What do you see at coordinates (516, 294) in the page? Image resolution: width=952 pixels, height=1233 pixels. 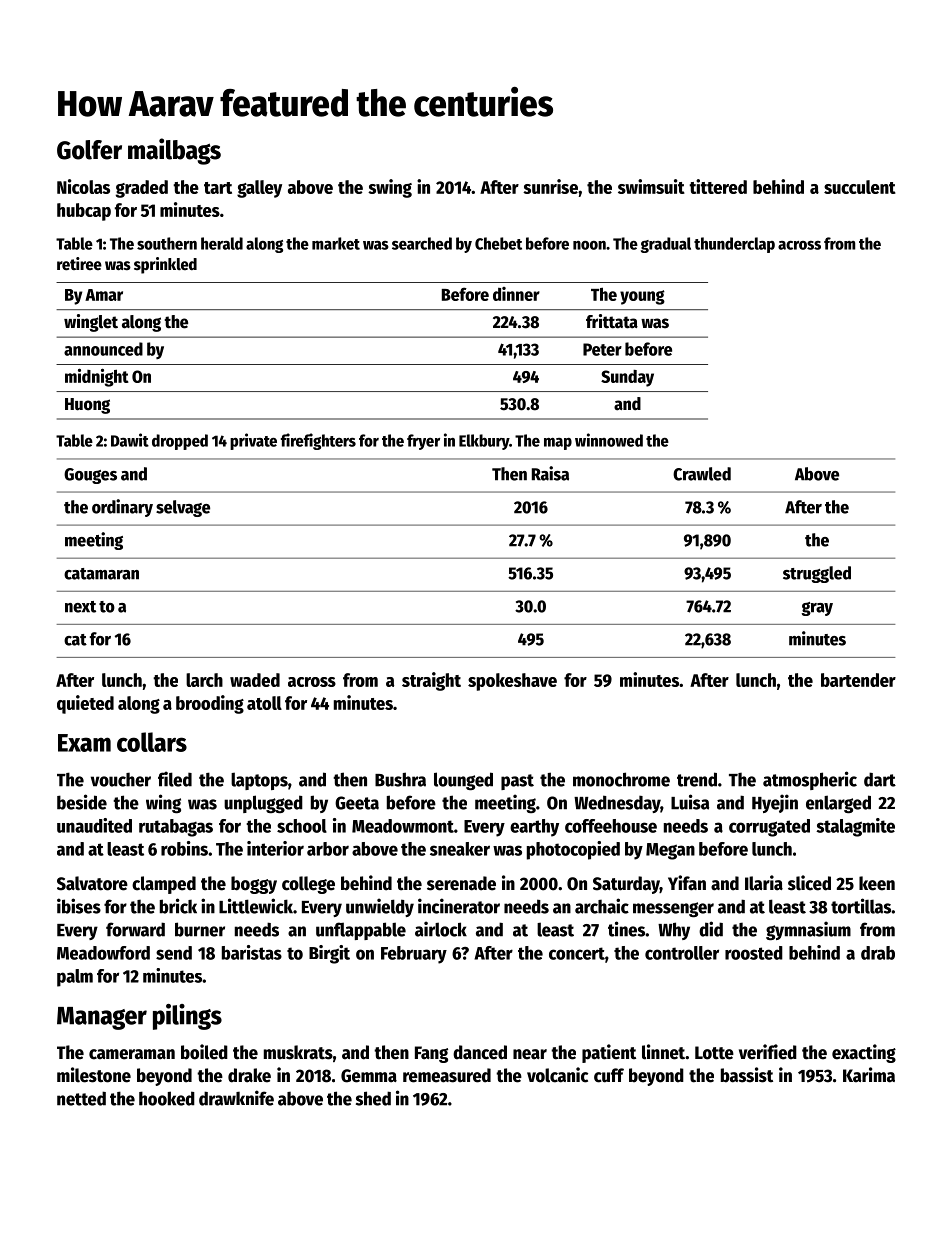 I see `dinner` at bounding box center [516, 294].
